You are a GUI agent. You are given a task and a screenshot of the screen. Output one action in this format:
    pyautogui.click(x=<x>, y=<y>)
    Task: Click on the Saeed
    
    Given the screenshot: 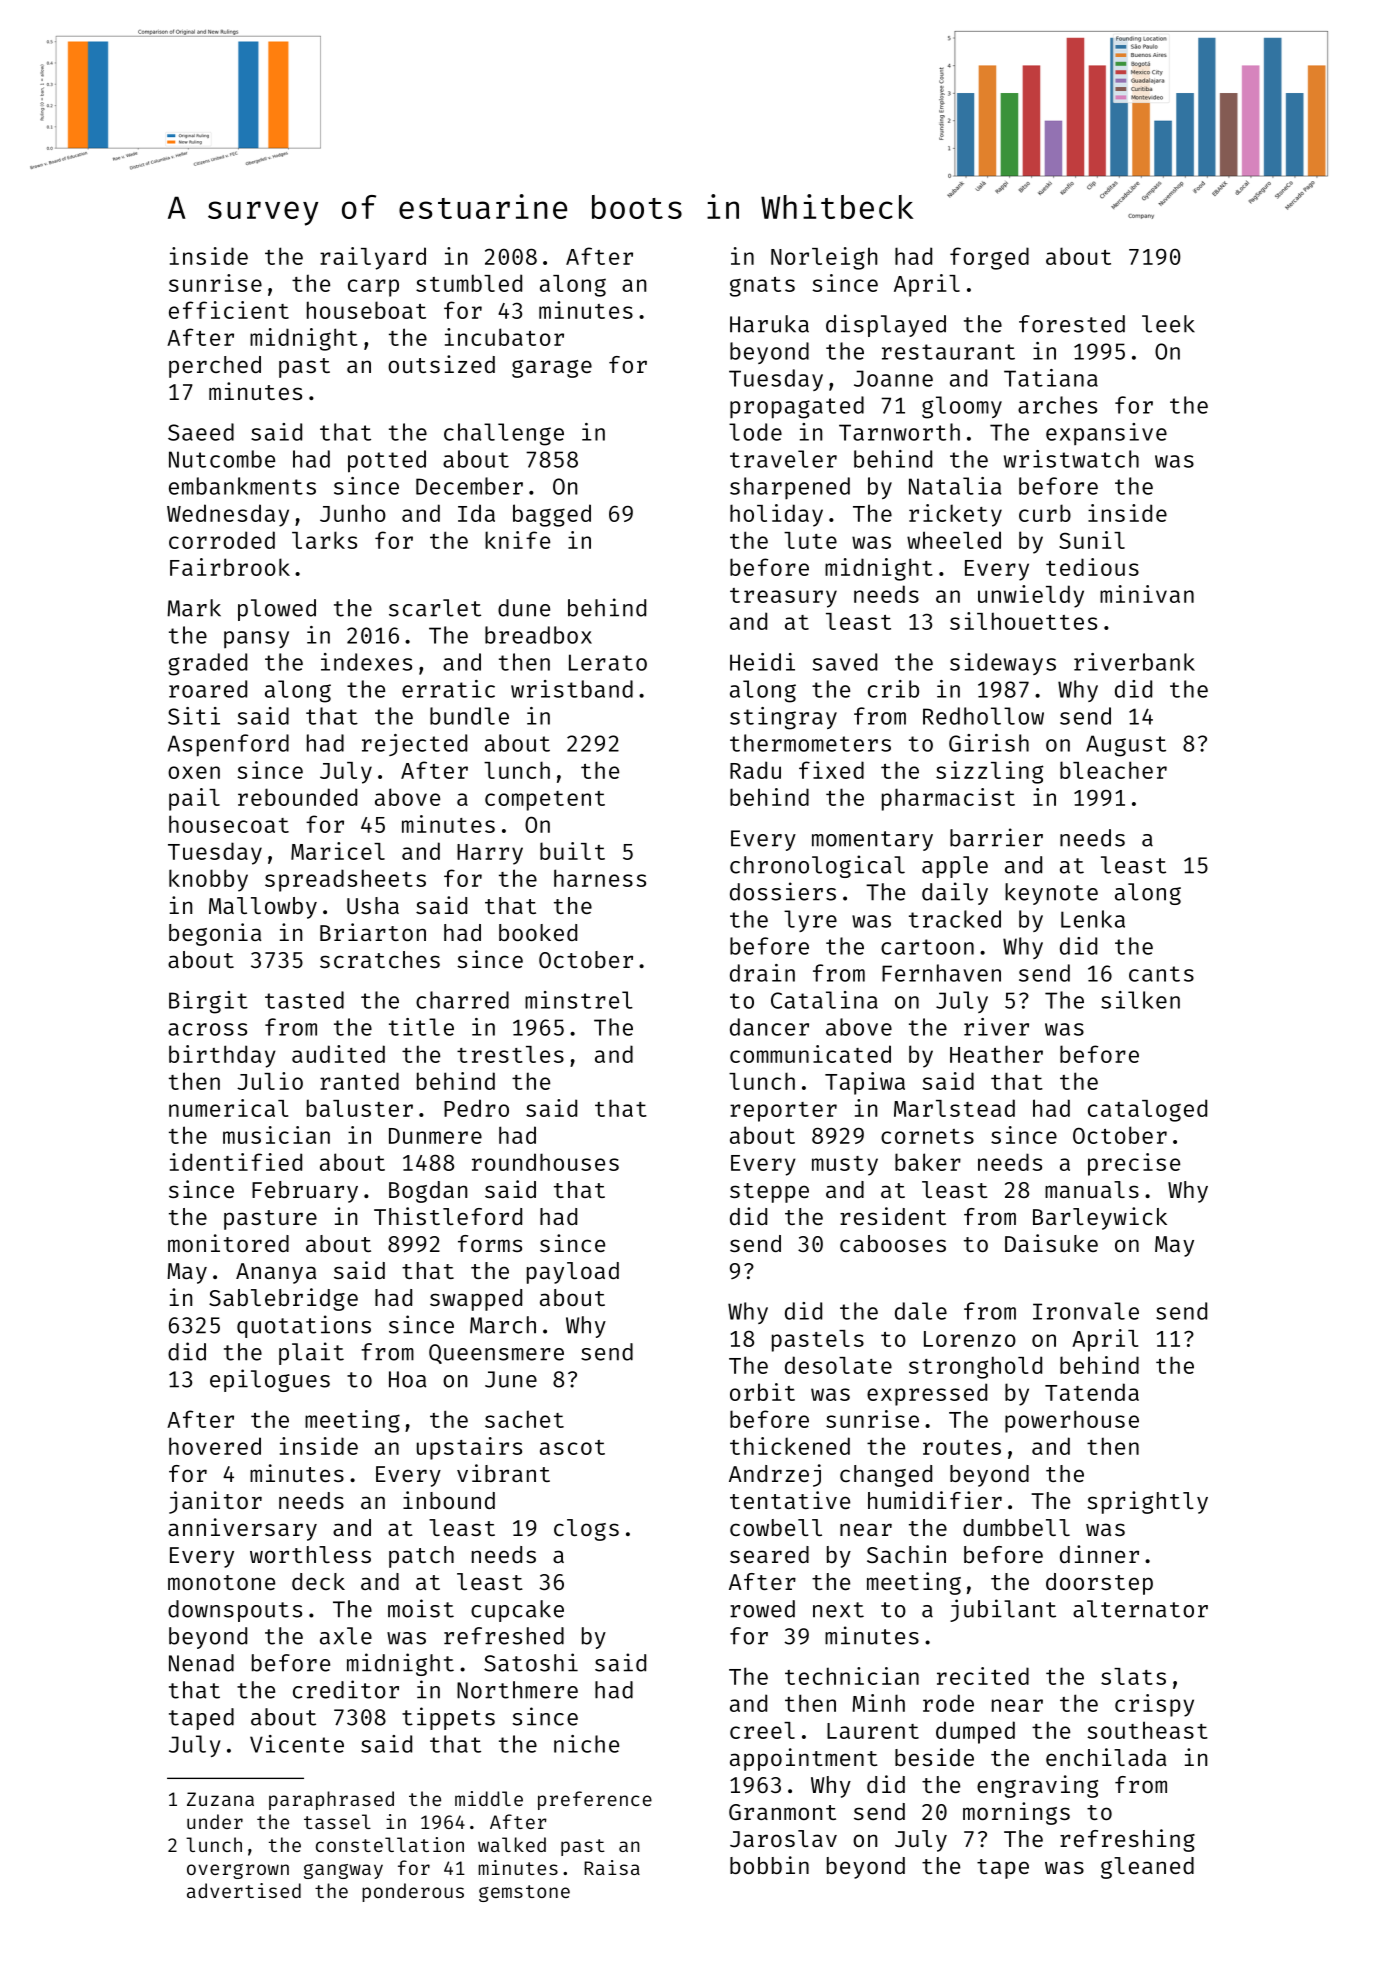 What is the action you would take?
    pyautogui.click(x=201, y=432)
